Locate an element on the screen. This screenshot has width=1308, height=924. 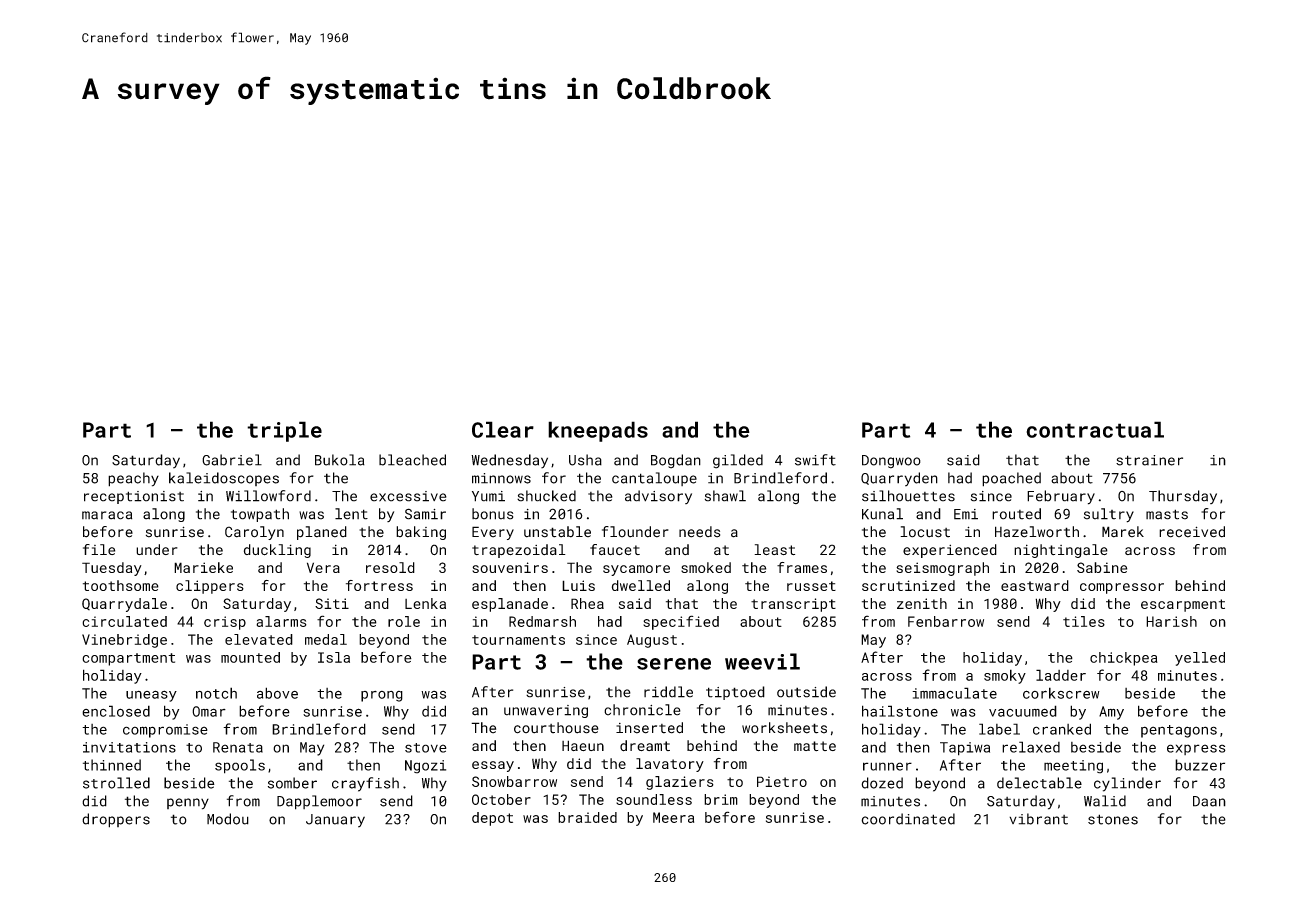
Vinebridge is located at coordinates (124, 641).
